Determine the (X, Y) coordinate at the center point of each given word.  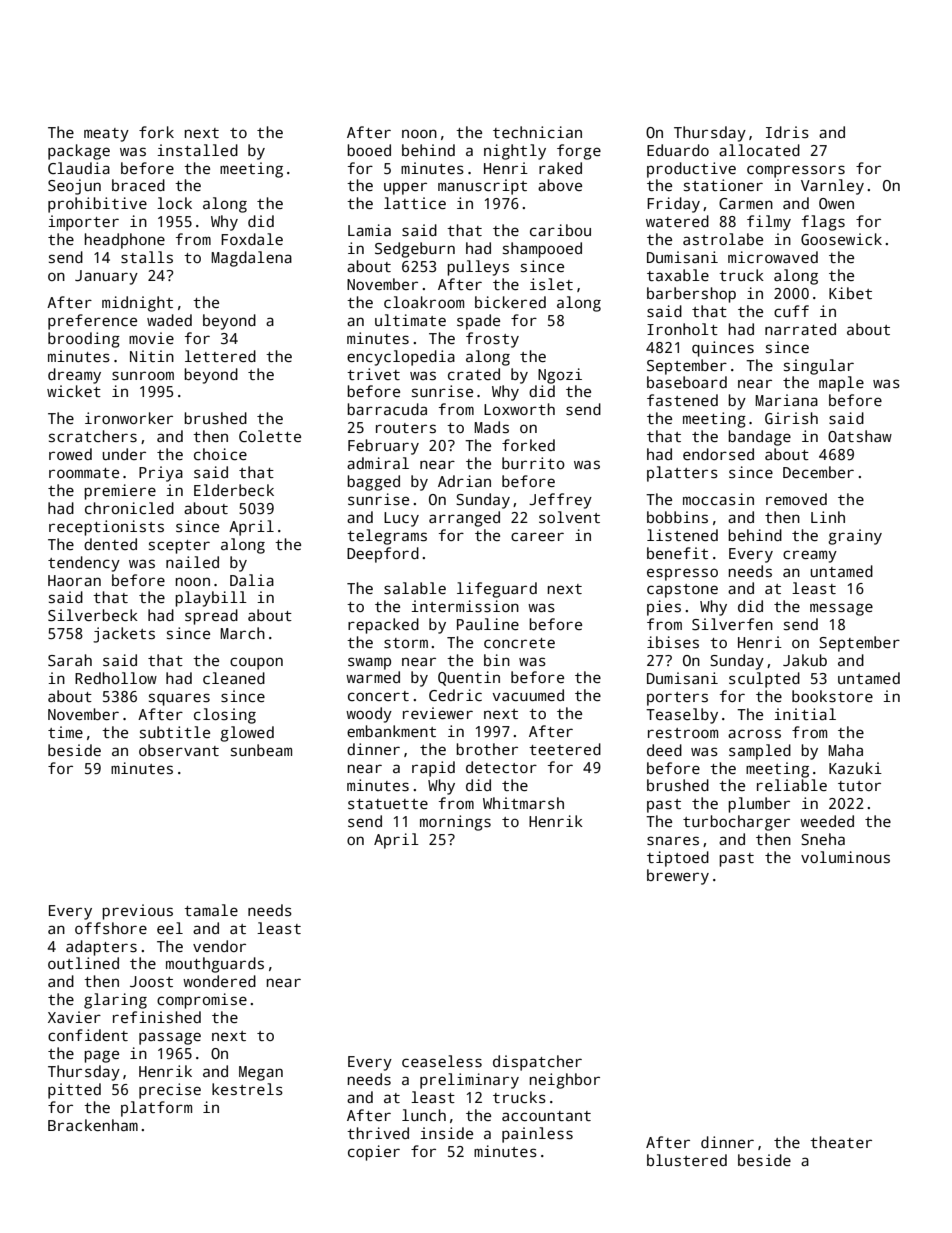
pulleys (478, 268)
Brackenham (93, 1125)
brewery (678, 877)
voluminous (845, 857)
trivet (373, 374)
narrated (800, 329)
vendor (219, 946)
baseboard (687, 382)
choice (220, 454)
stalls (147, 257)
